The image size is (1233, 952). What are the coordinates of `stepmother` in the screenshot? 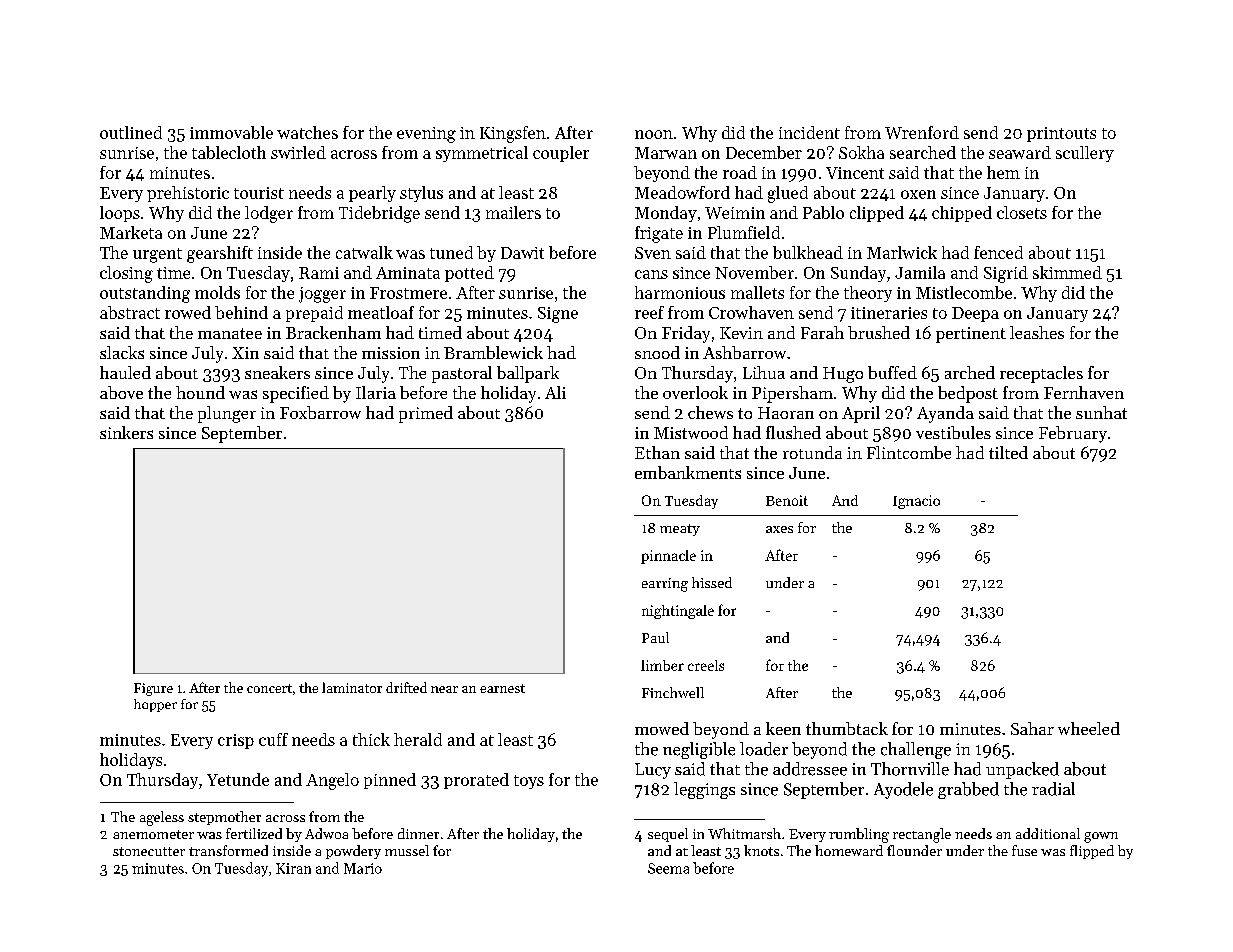 It's located at (224, 818).
